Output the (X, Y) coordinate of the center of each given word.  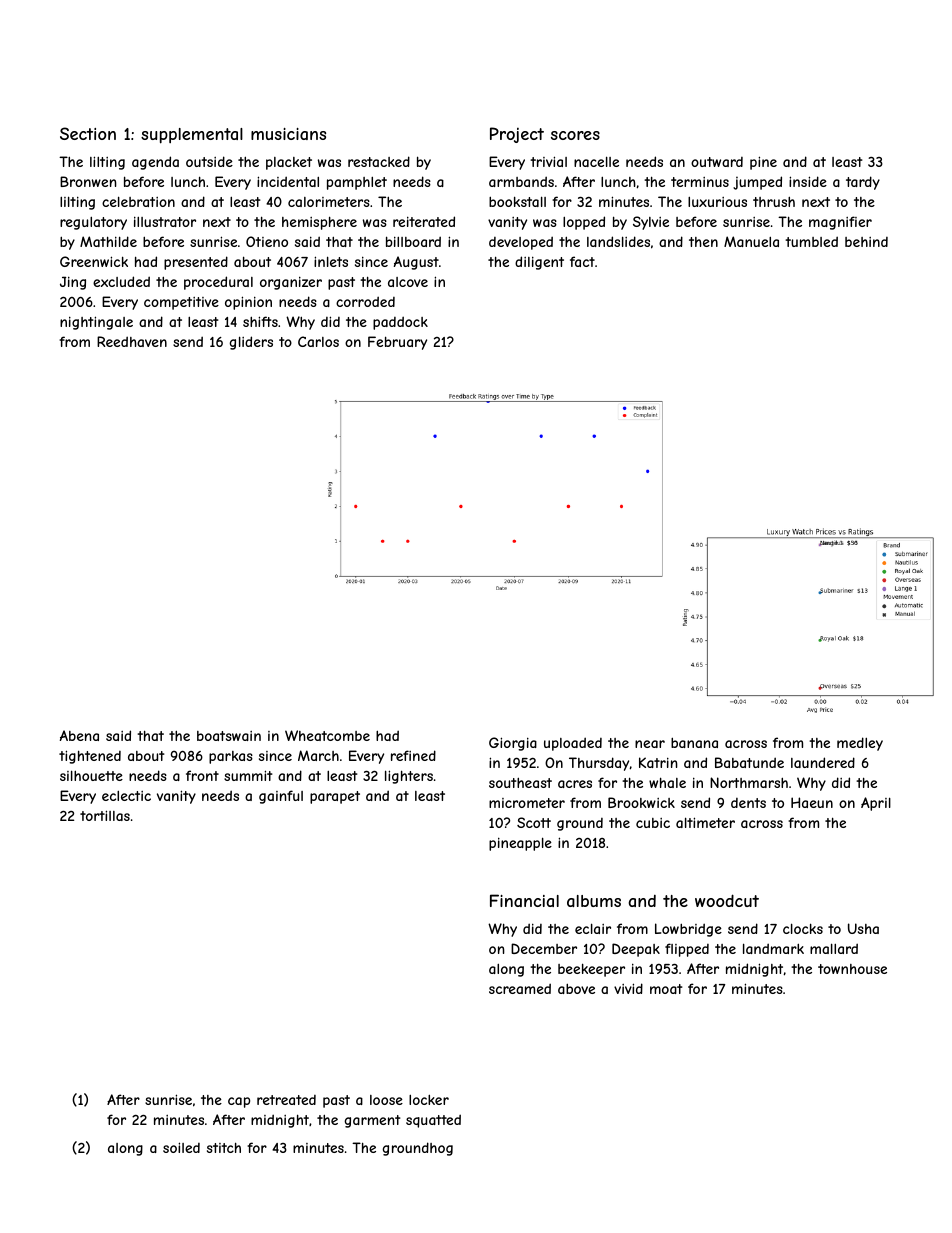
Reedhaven (132, 341)
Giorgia (513, 744)
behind (866, 242)
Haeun (812, 802)
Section (88, 133)
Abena (79, 735)
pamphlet (357, 183)
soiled (181, 1147)
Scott (534, 822)
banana (694, 743)
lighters (409, 777)
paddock (400, 323)
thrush (774, 202)
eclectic (126, 796)
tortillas (105, 815)
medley (860, 744)
